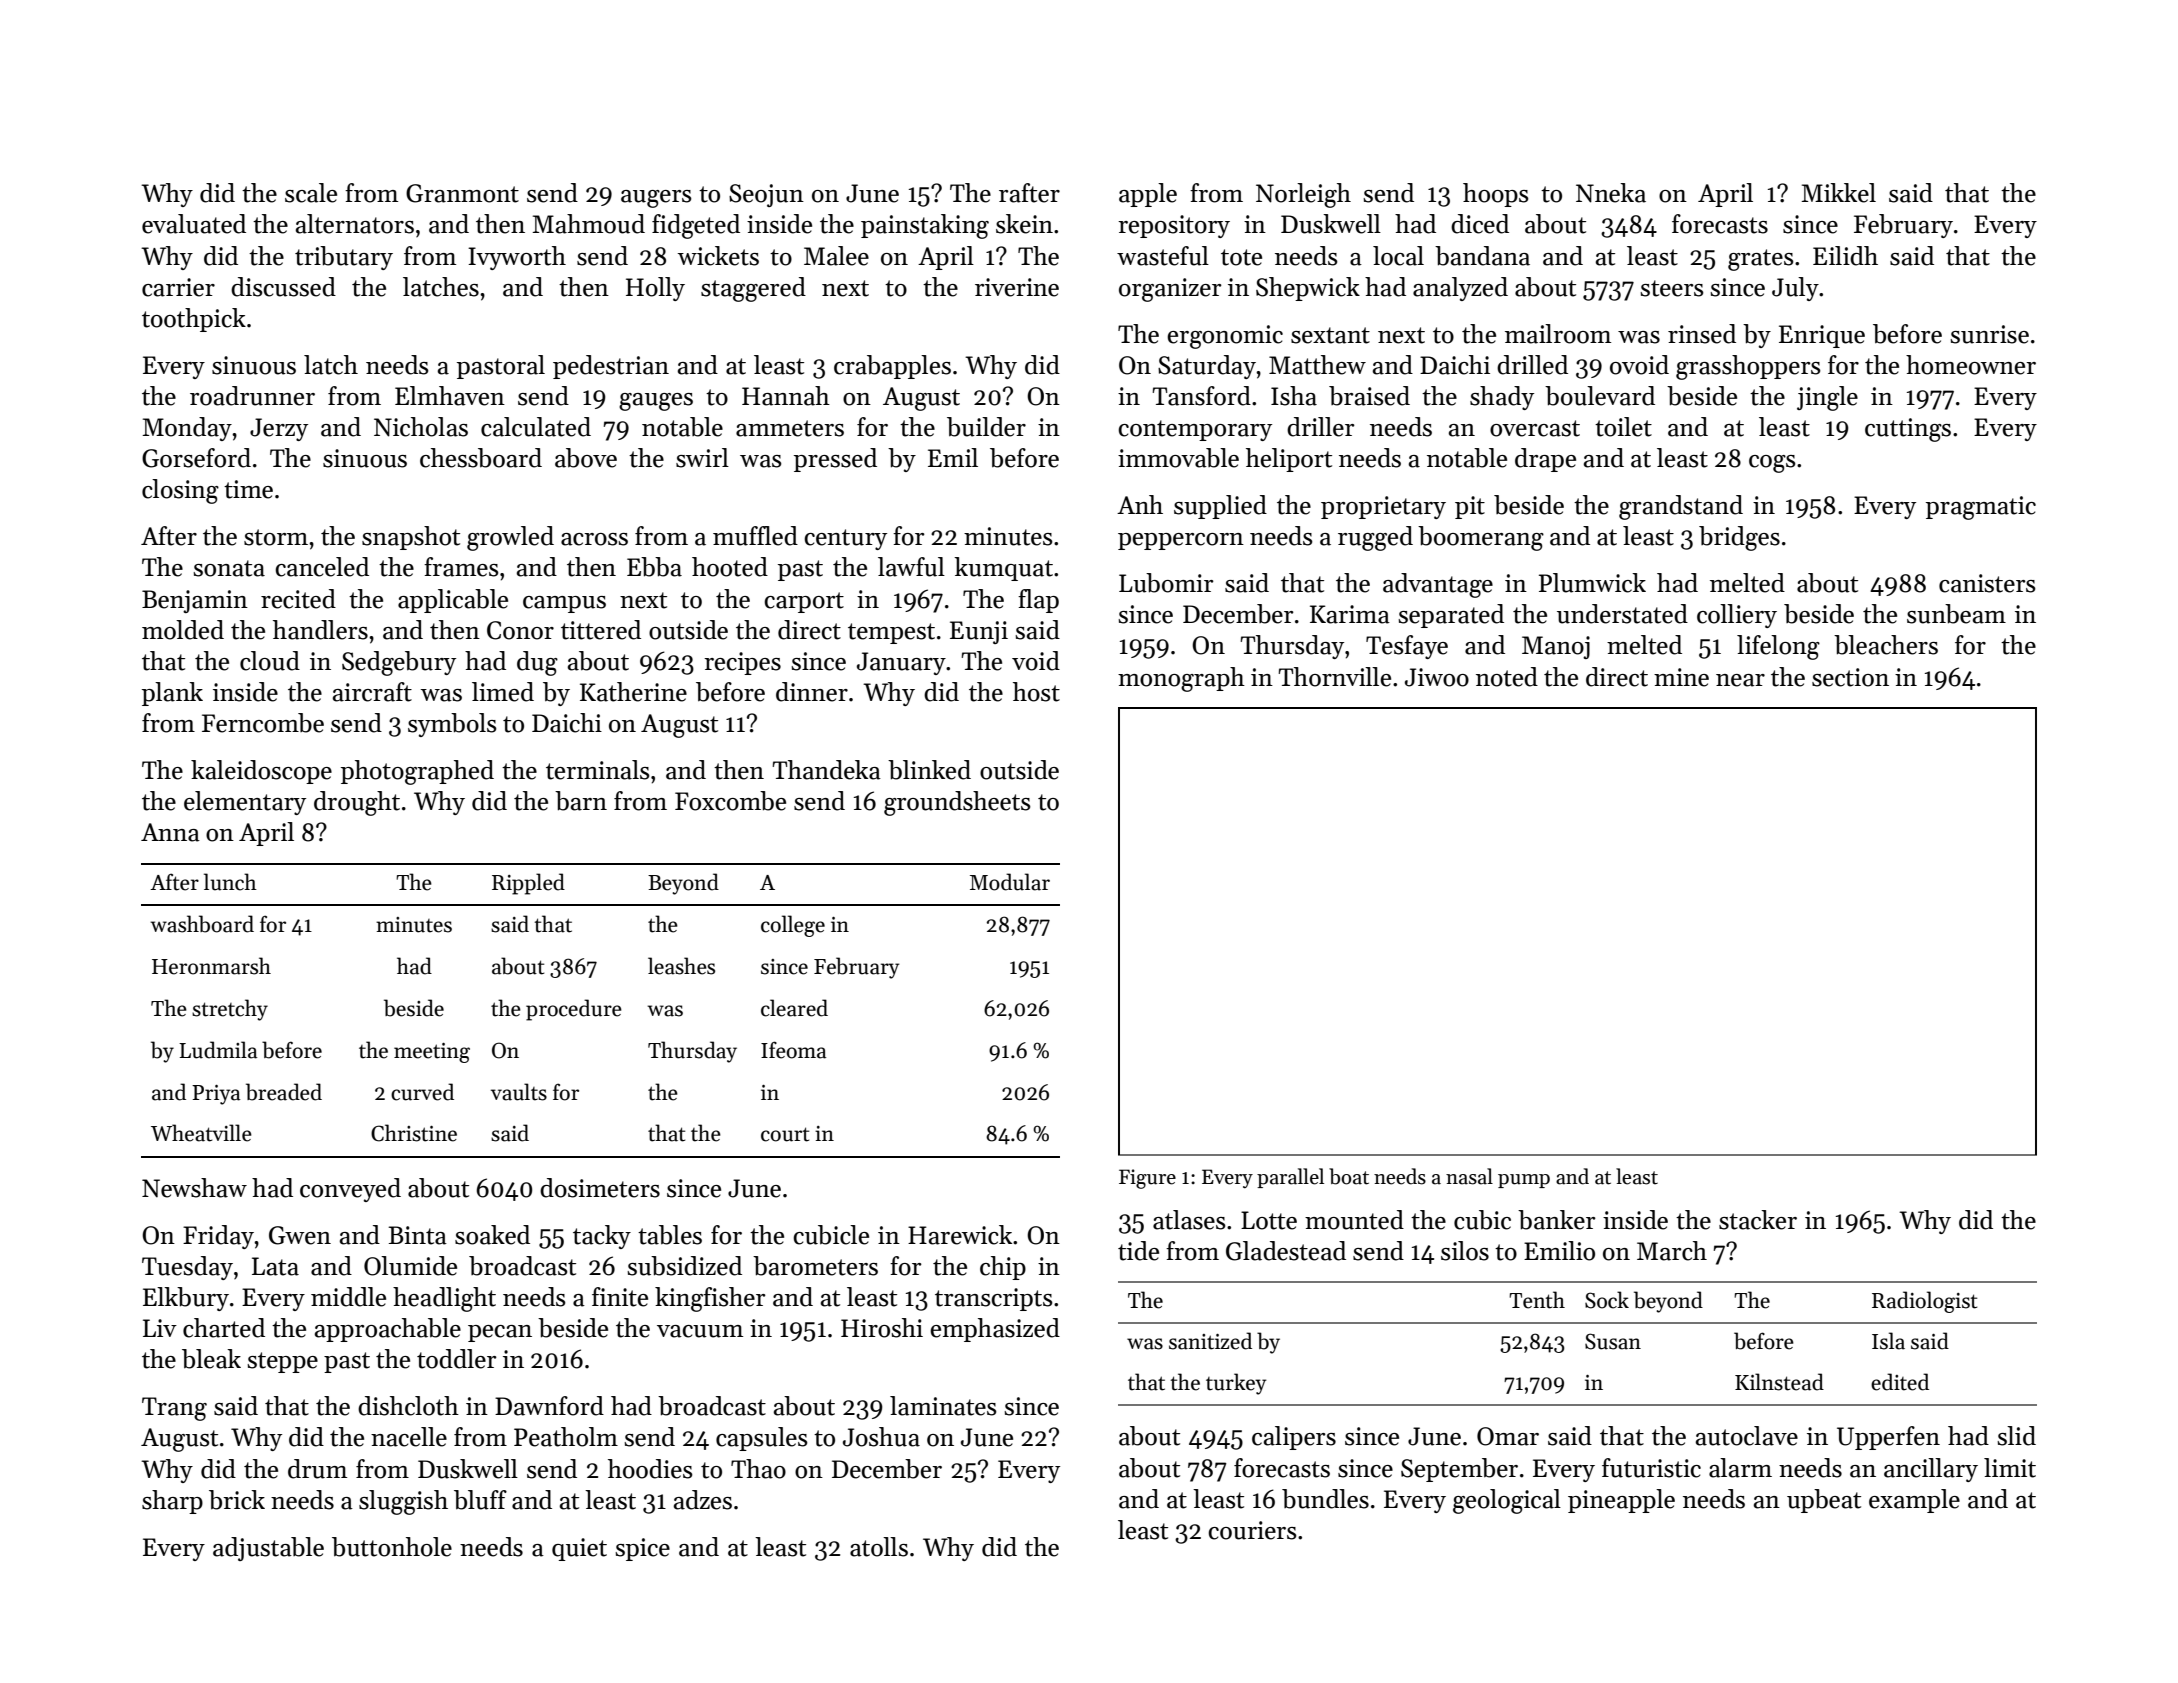  Describe the element at coordinates (1827, 398) in the document. I see `jingle` at that location.
